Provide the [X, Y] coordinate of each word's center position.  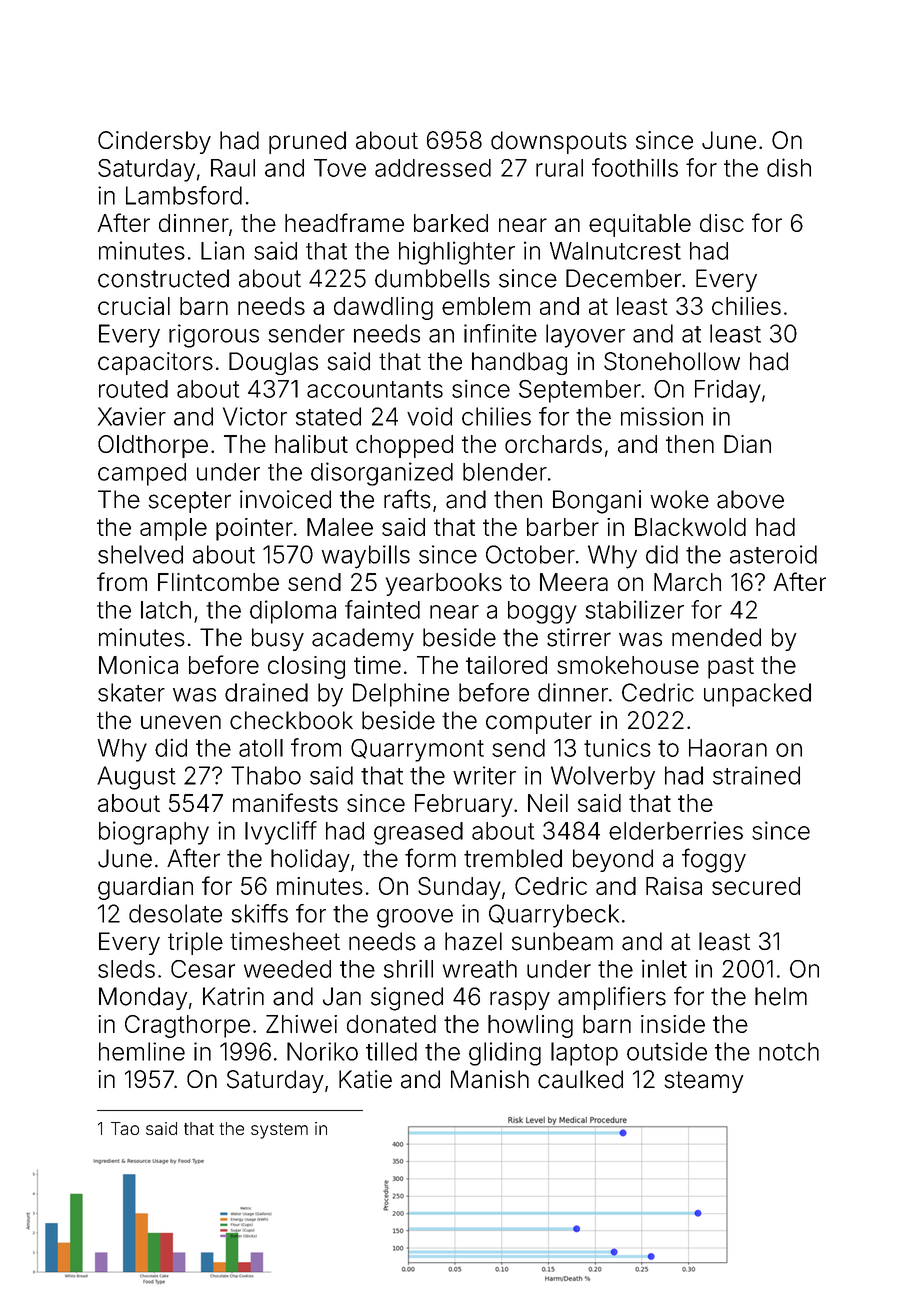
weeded [287, 969]
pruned [307, 142]
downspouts [559, 142]
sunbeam [562, 941]
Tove [340, 168]
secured [756, 886]
